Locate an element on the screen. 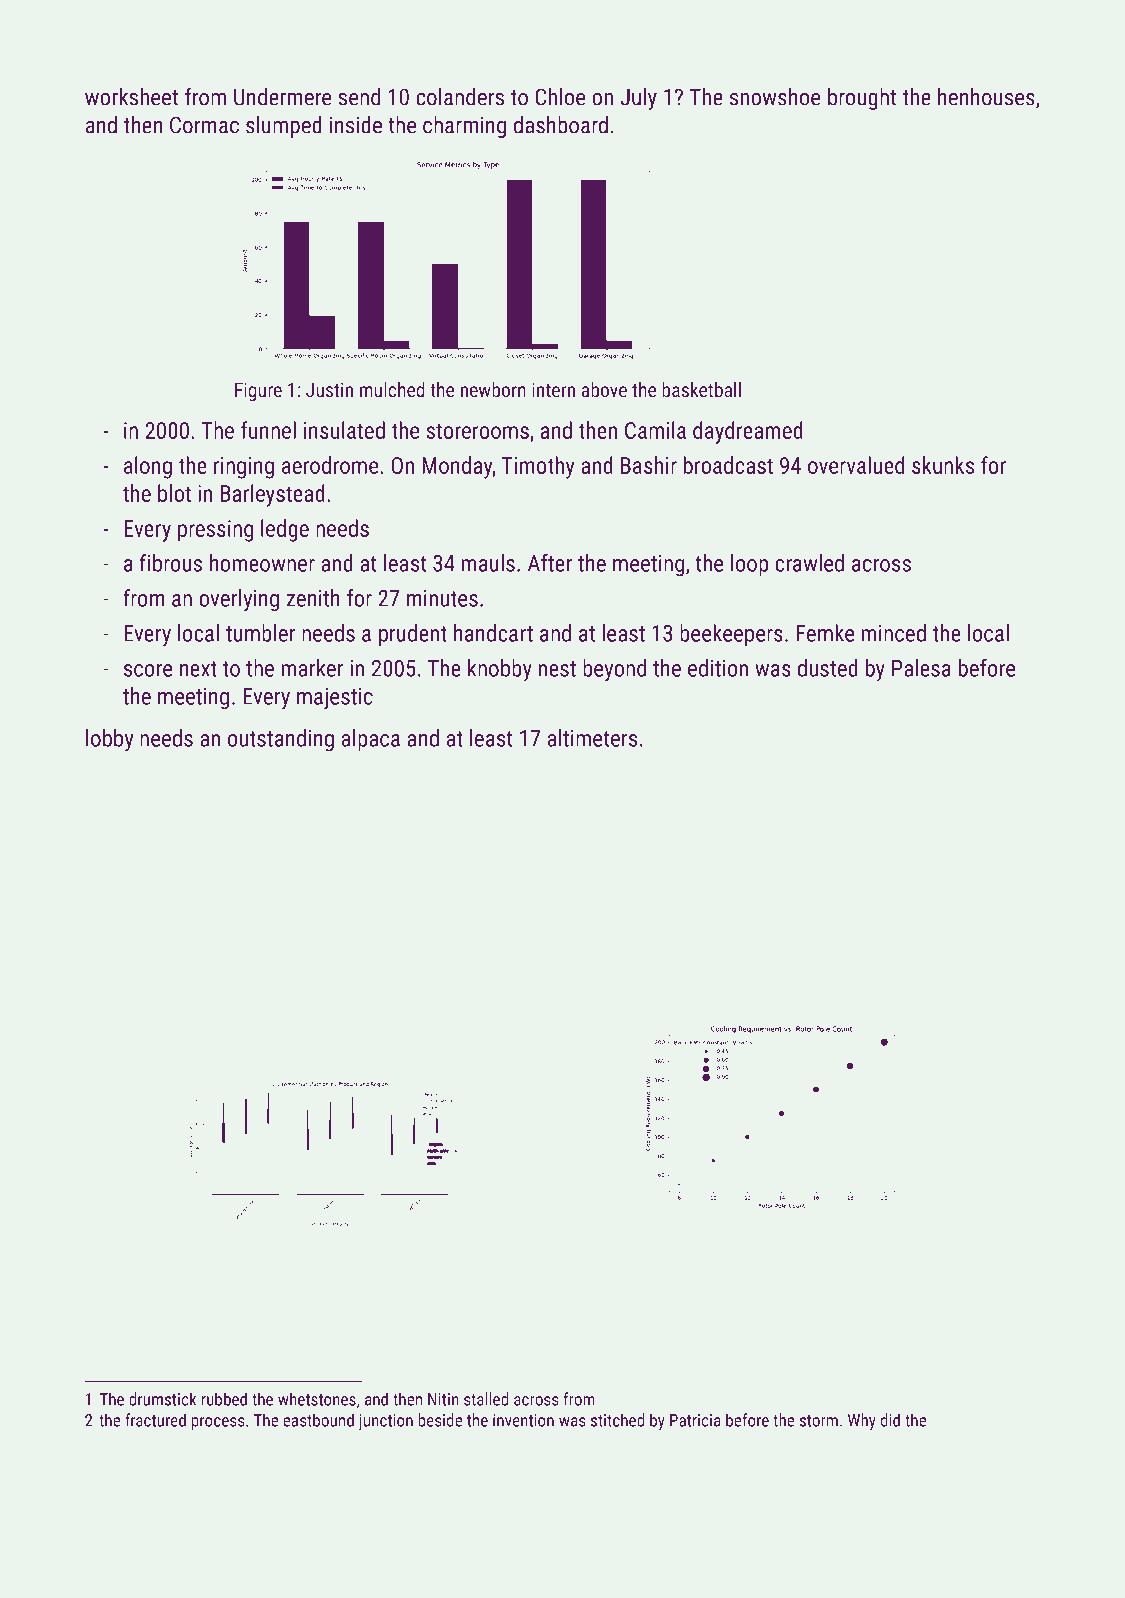  eastbound is located at coordinates (318, 1420).
